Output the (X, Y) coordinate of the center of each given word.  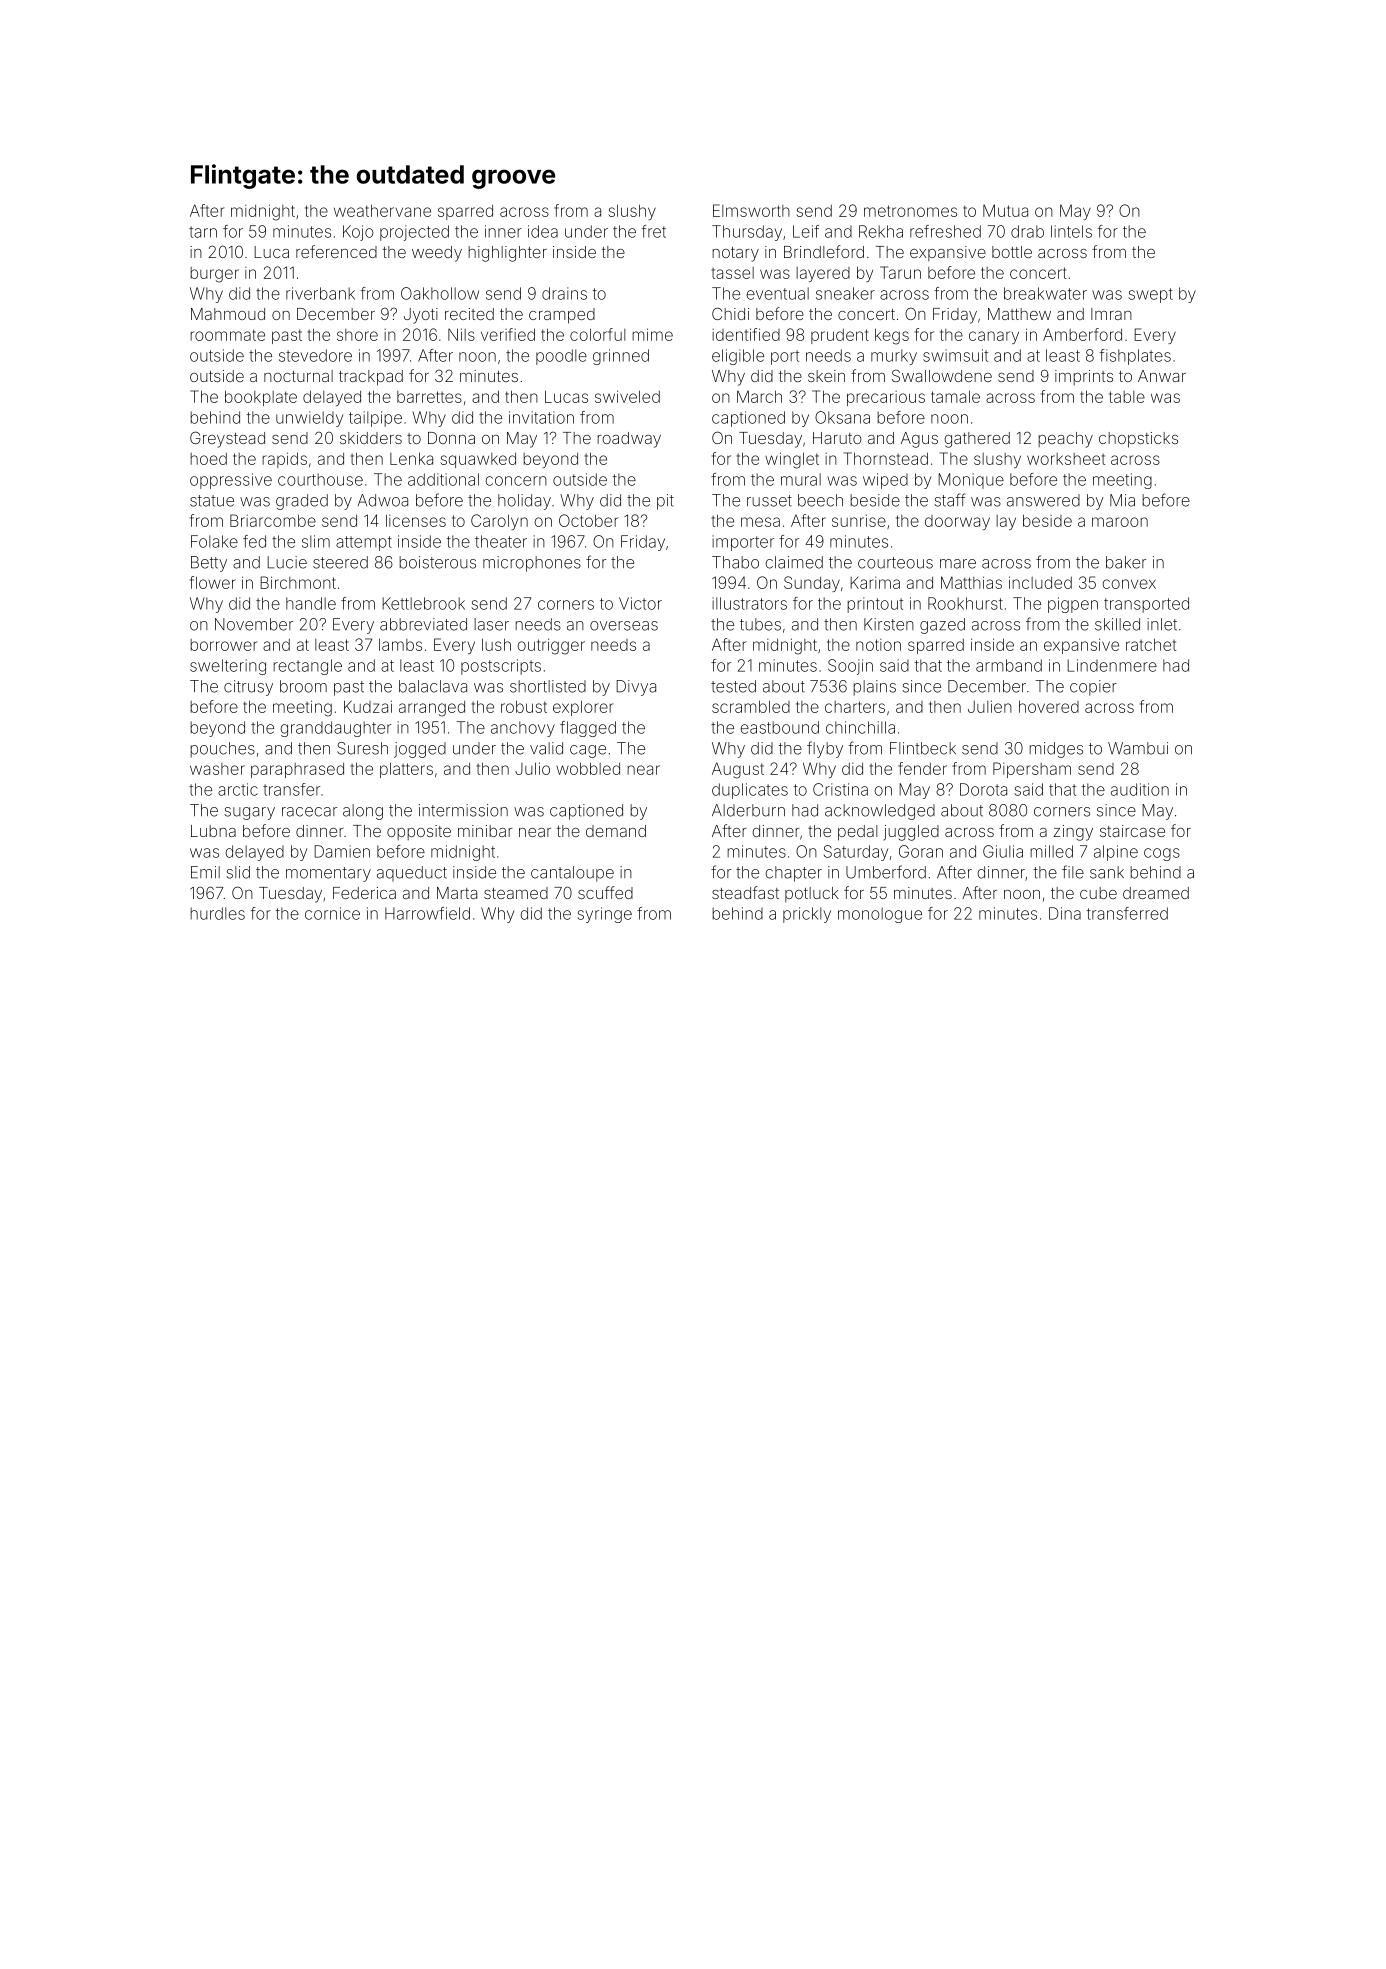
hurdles (217, 913)
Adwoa (383, 500)
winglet (792, 460)
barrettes (429, 397)
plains (874, 688)
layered (823, 274)
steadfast (745, 892)
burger (214, 275)
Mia (1122, 500)
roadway (629, 440)
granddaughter (336, 729)
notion (878, 645)
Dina (1065, 913)
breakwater (1045, 293)
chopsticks (1138, 440)
